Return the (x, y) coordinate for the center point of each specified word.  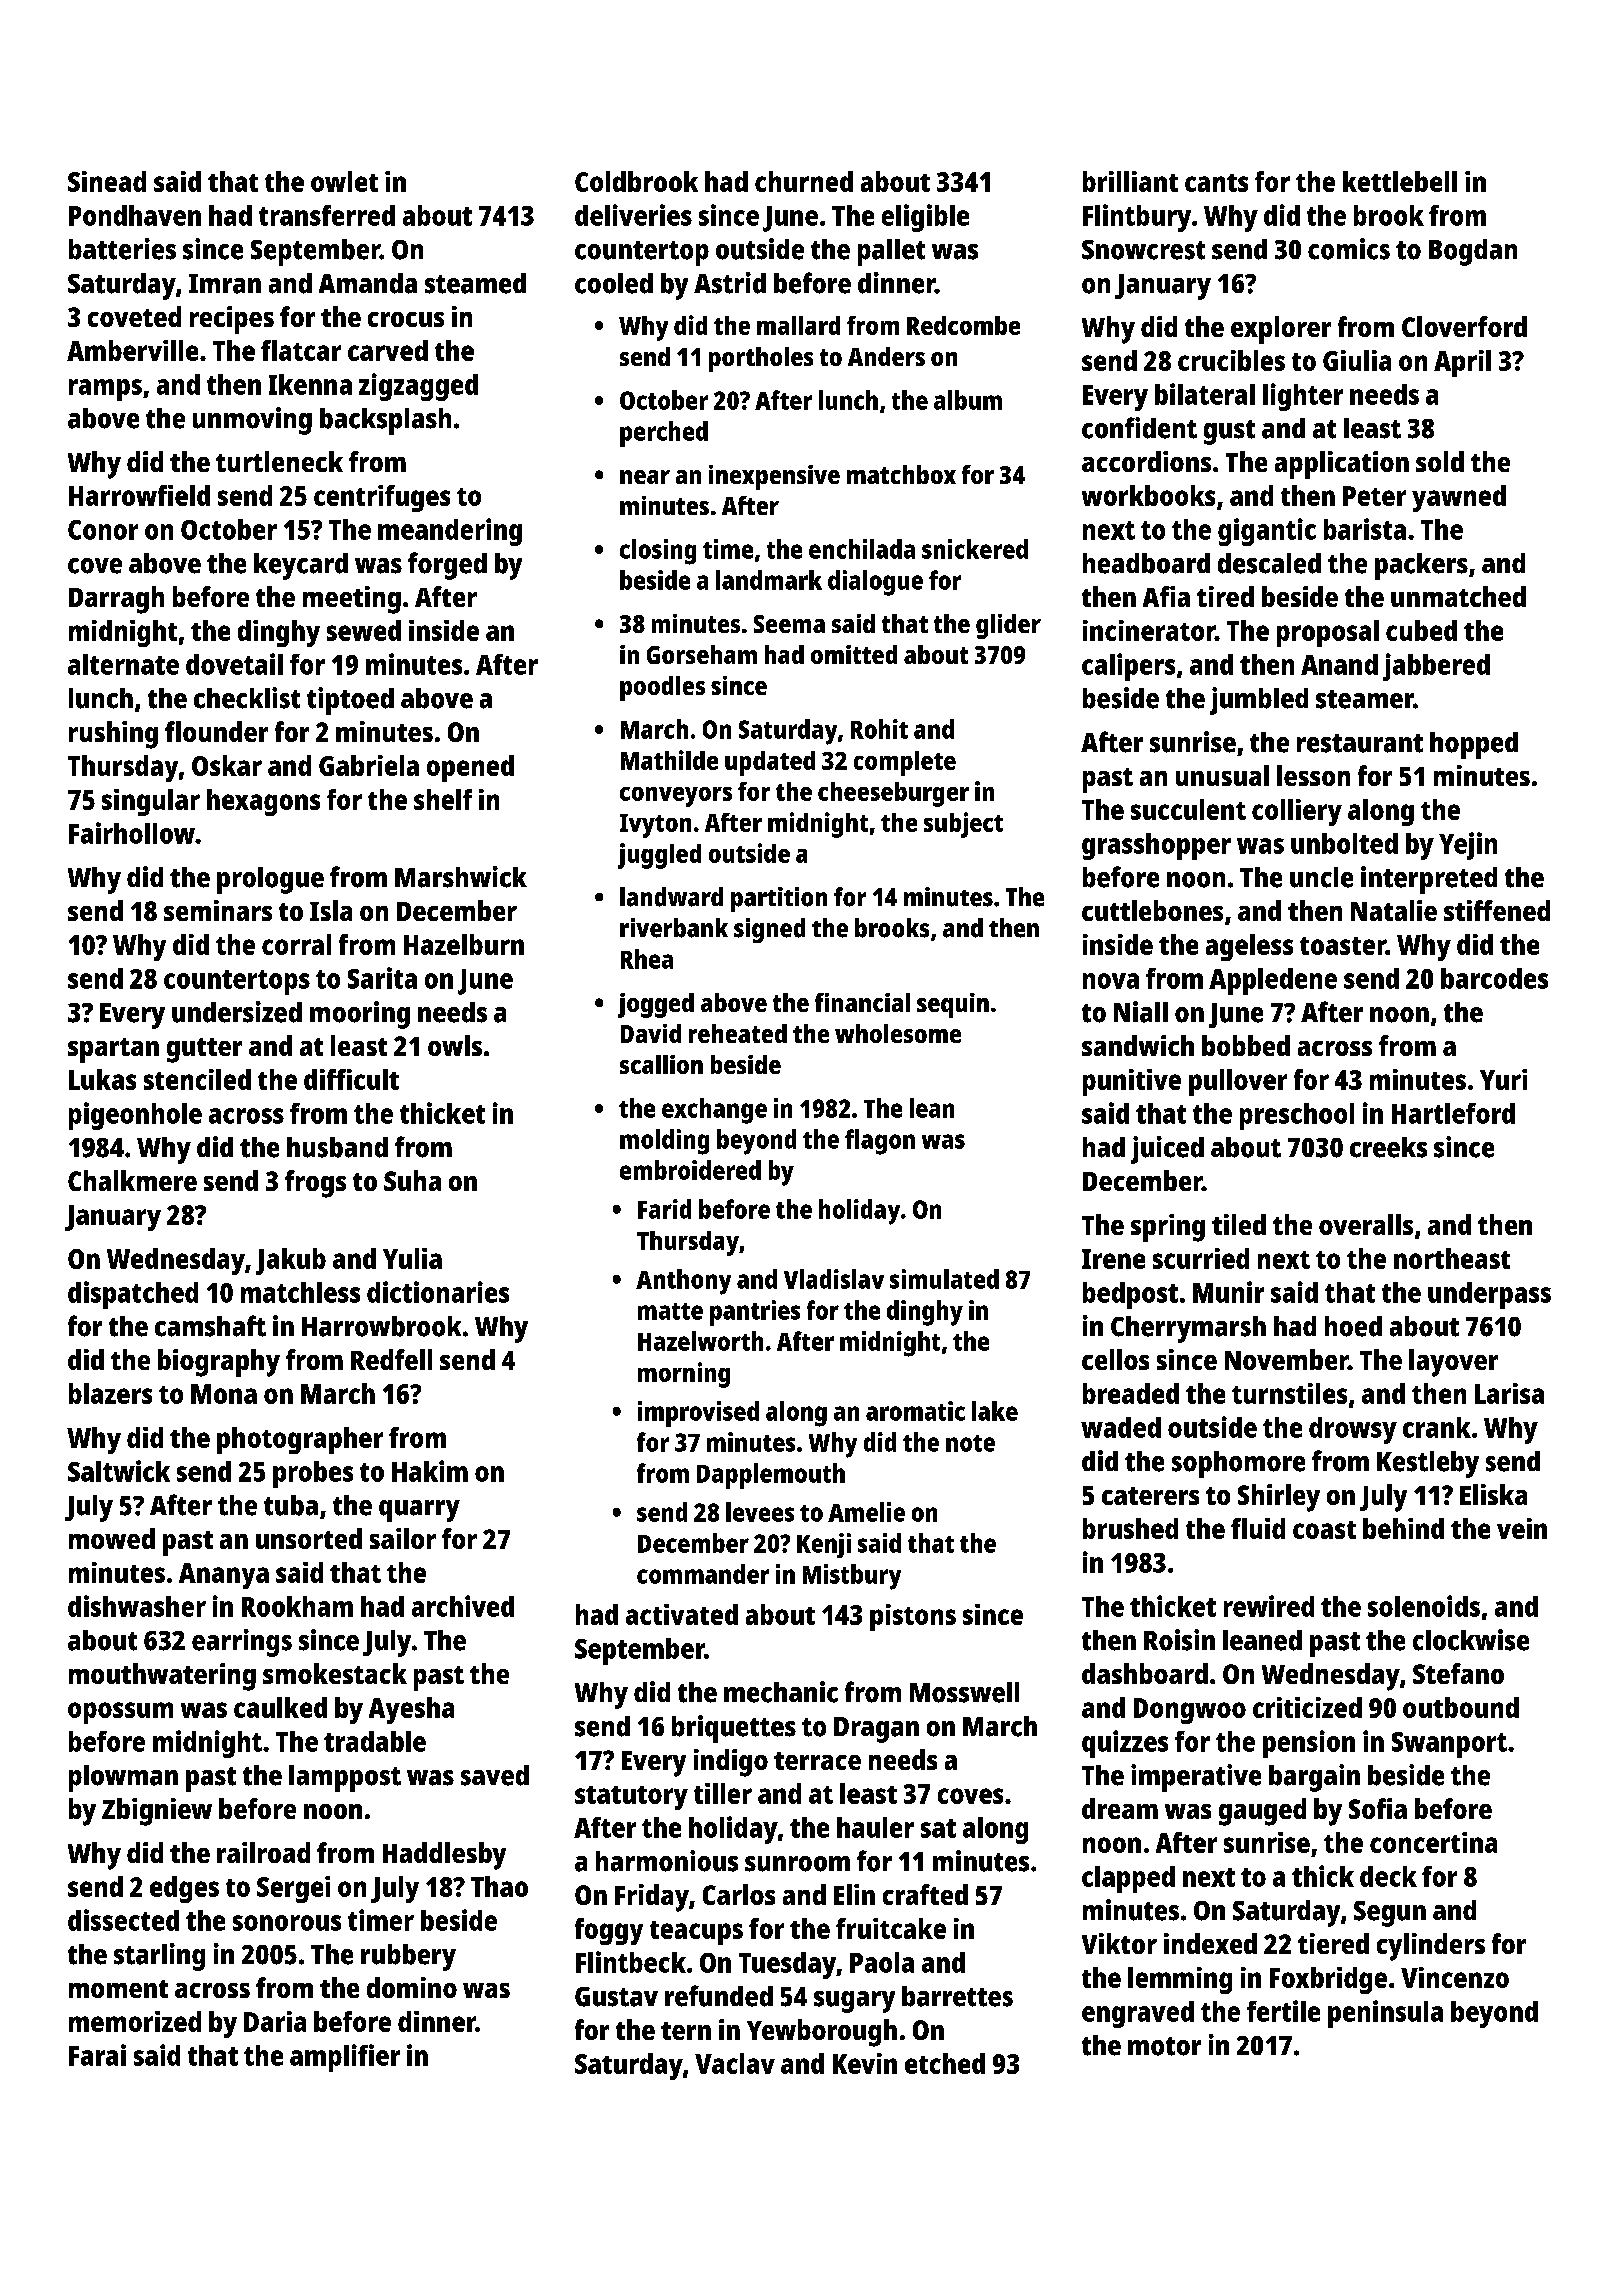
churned (804, 181)
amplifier (345, 2058)
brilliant (1130, 181)
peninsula (1385, 2014)
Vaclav (735, 2063)
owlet (344, 181)
